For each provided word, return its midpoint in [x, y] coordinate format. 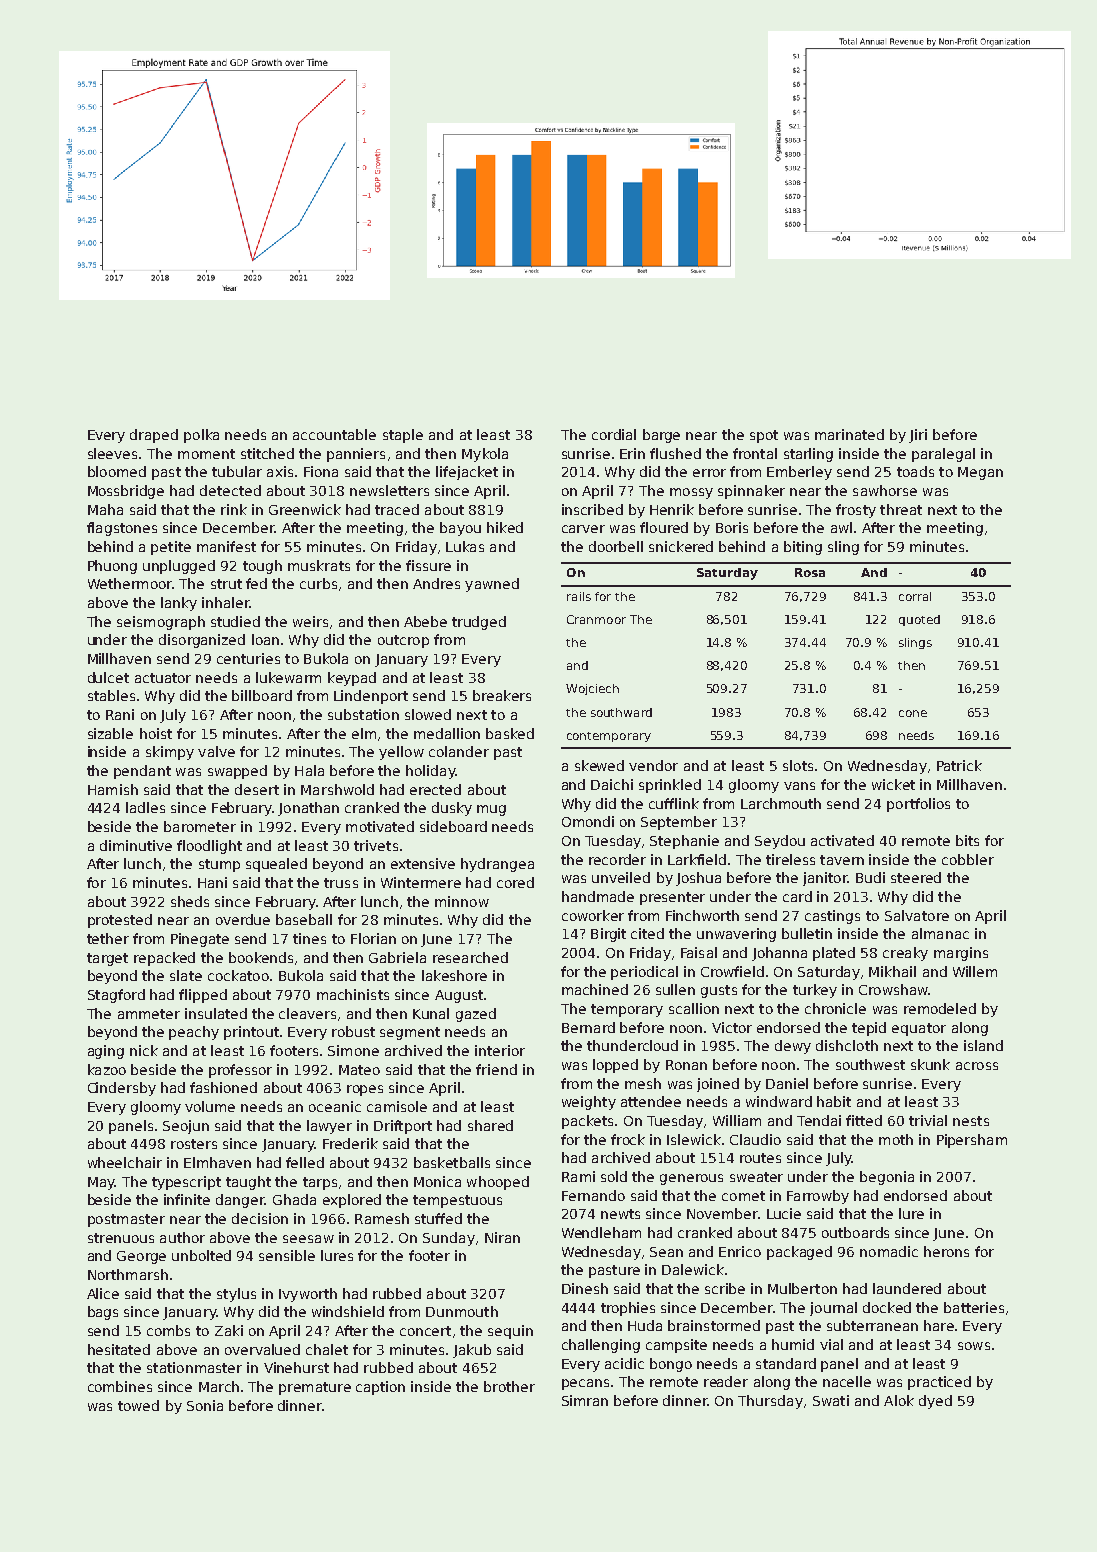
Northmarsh [128, 1274]
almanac [940, 933]
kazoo [107, 1069]
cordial [614, 434]
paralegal [943, 455]
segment [410, 1033]
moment [206, 454]
